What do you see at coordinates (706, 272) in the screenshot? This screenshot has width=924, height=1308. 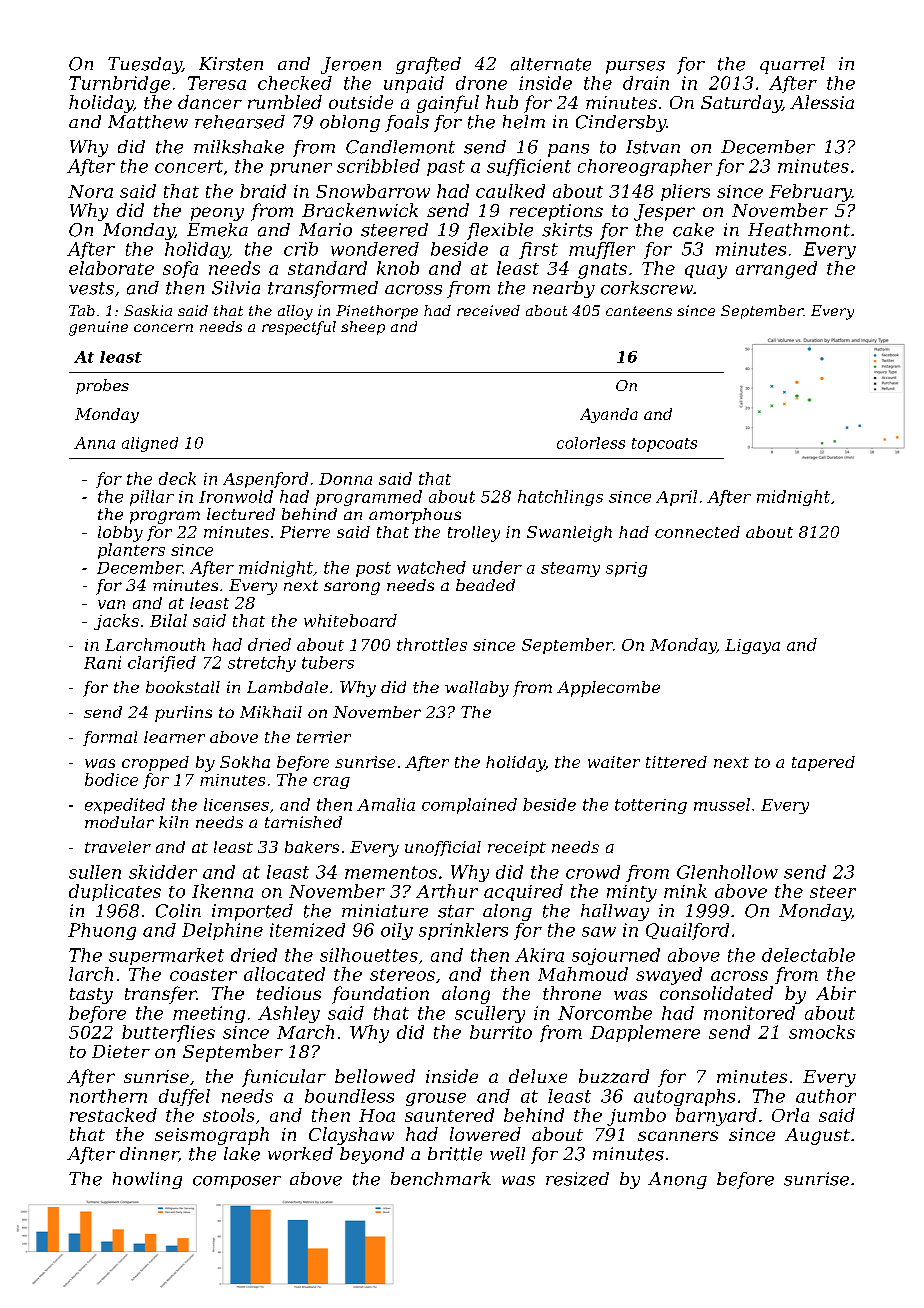 I see `quay` at bounding box center [706, 272].
